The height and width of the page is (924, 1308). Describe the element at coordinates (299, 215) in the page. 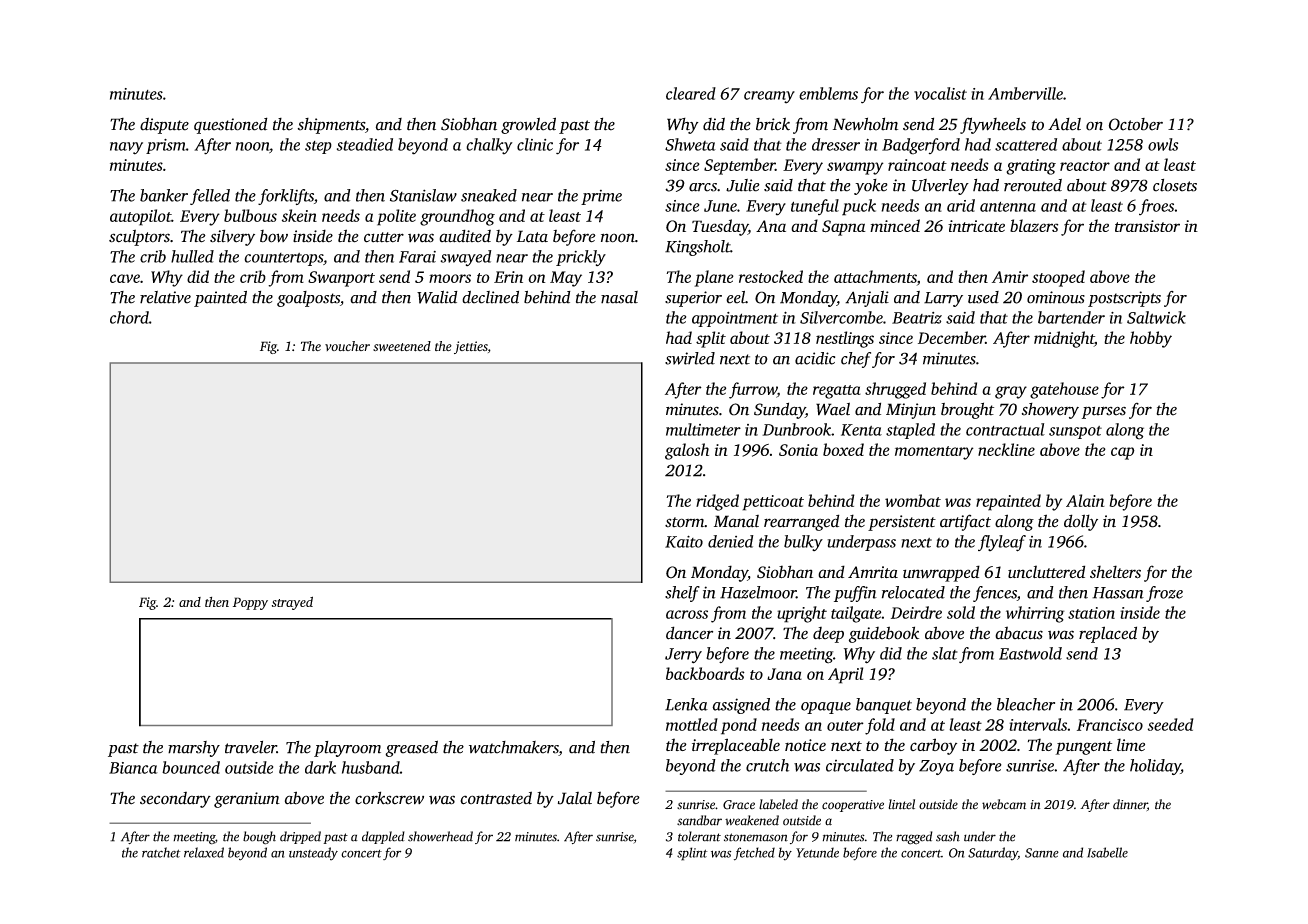

I see `skein` at that location.
